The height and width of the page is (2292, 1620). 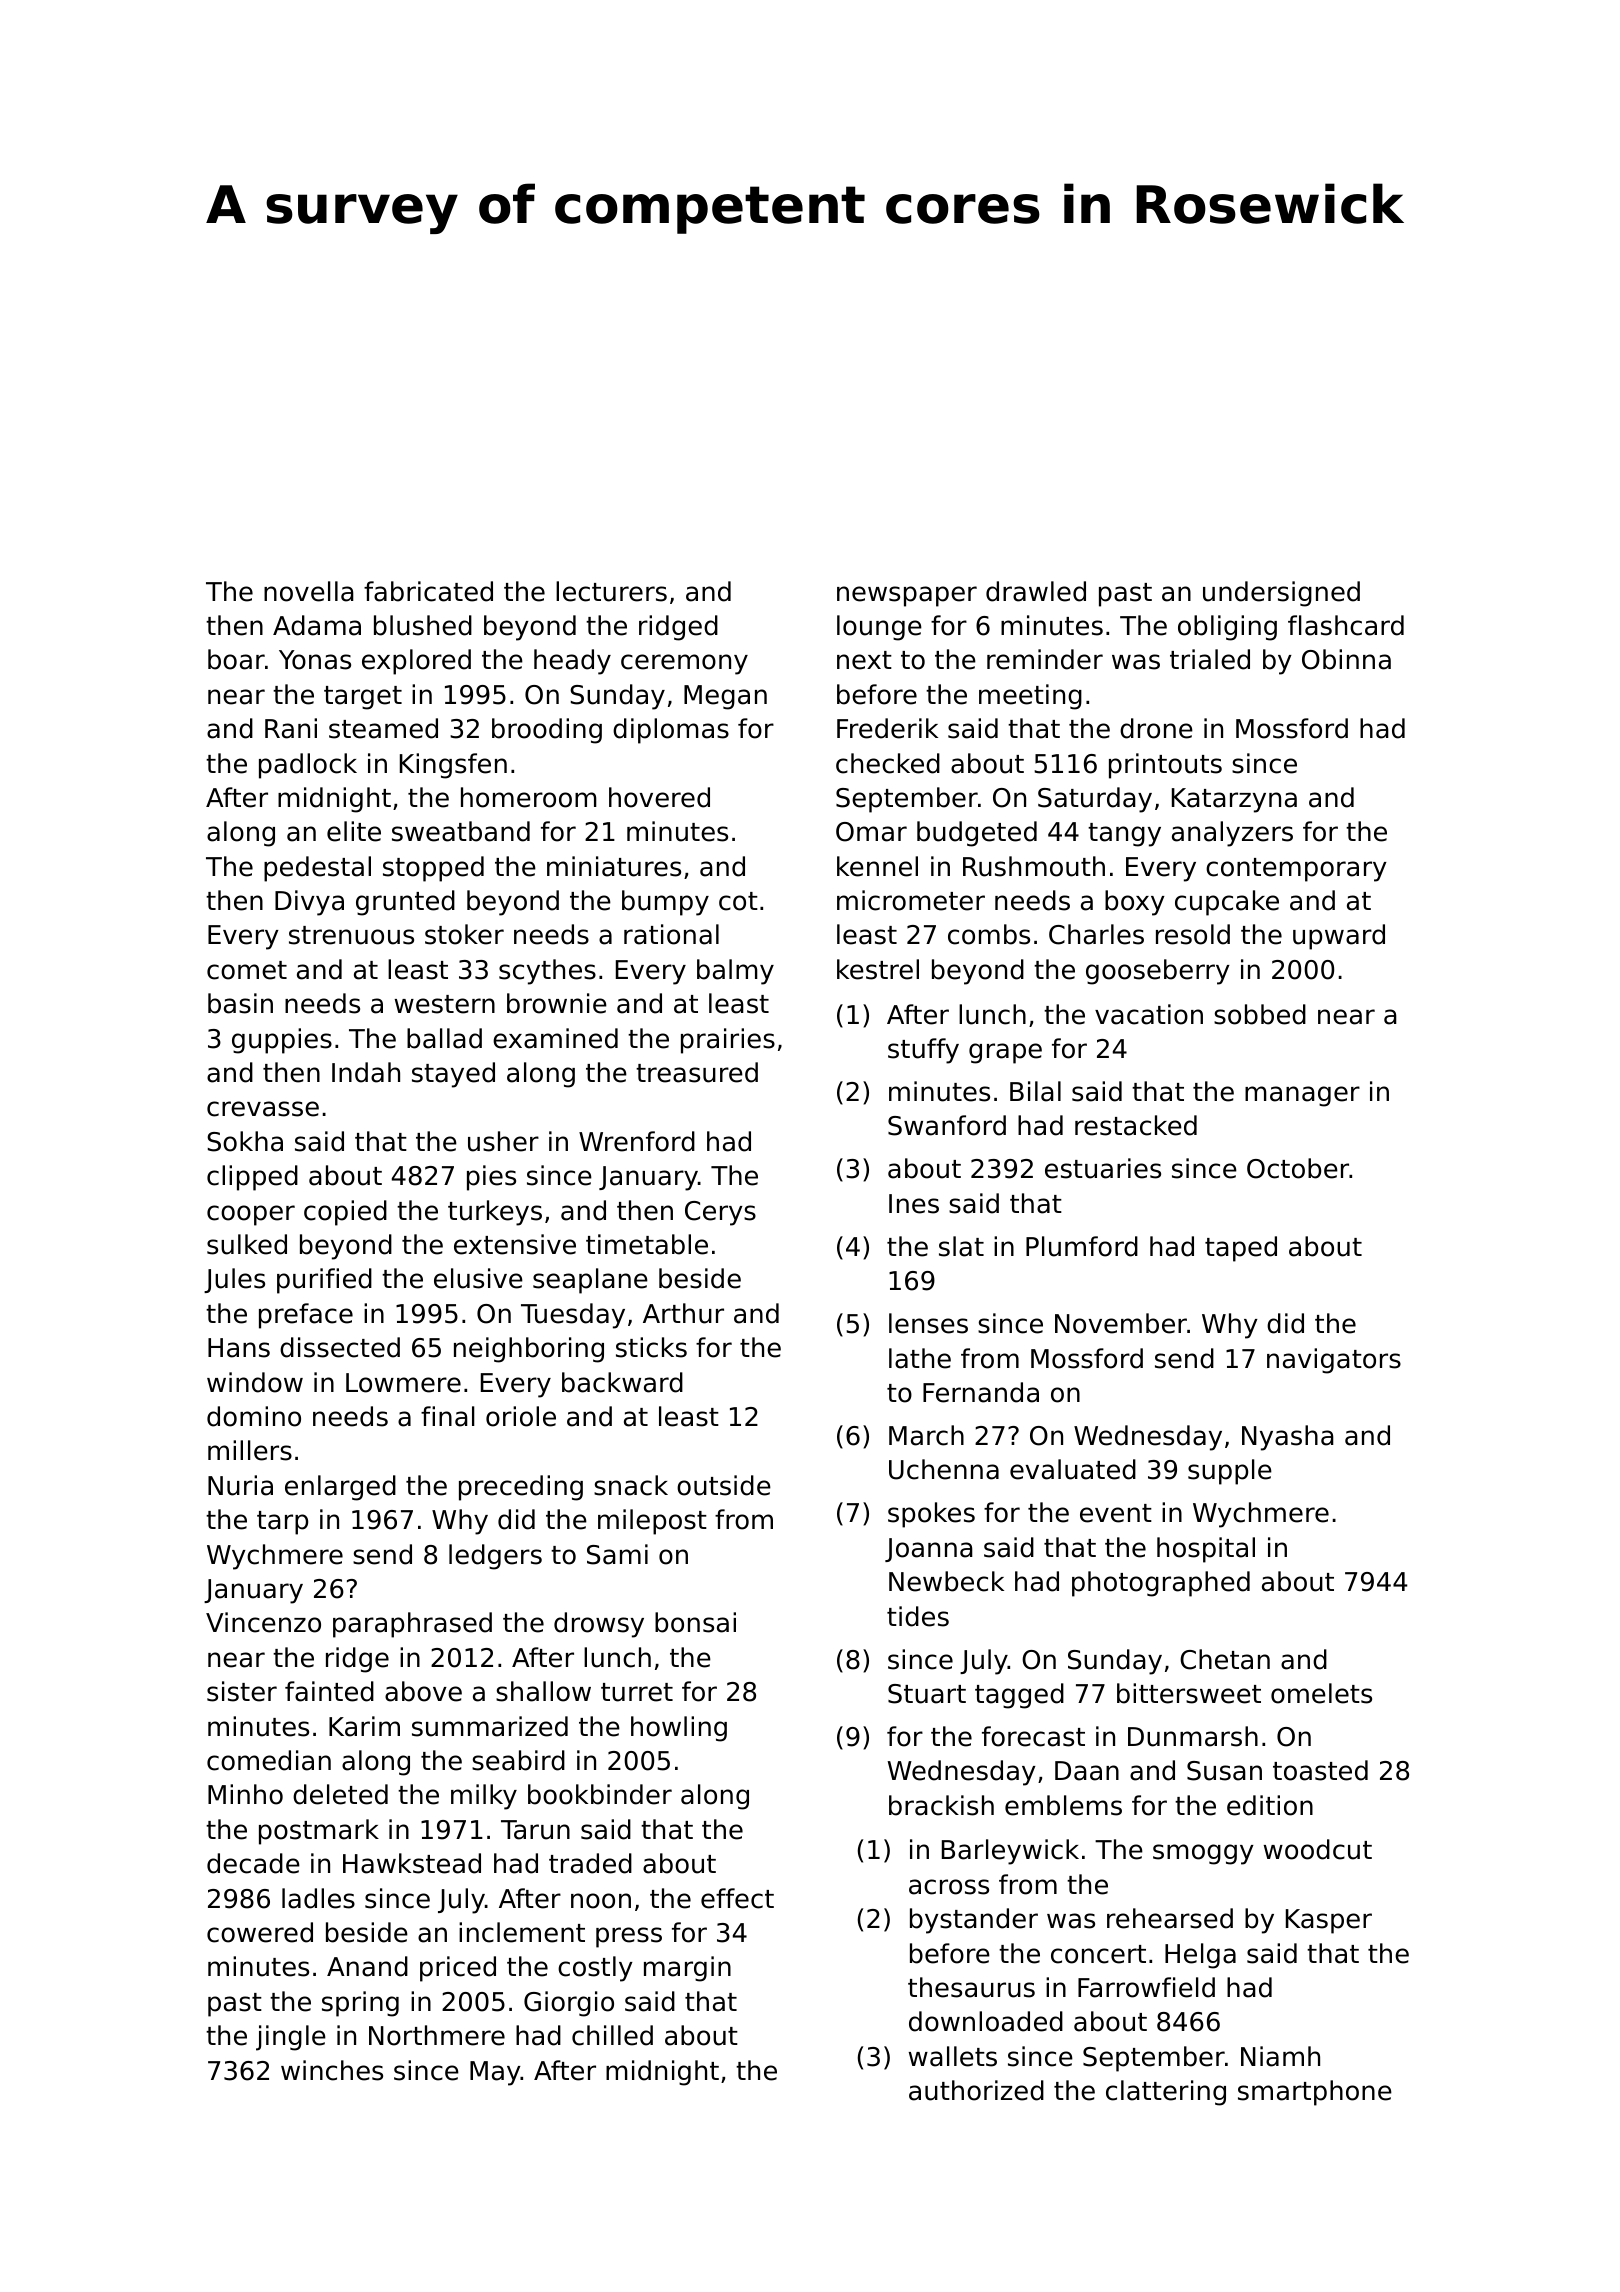 What do you see at coordinates (920, 1358) in the page?
I see `lathe` at bounding box center [920, 1358].
